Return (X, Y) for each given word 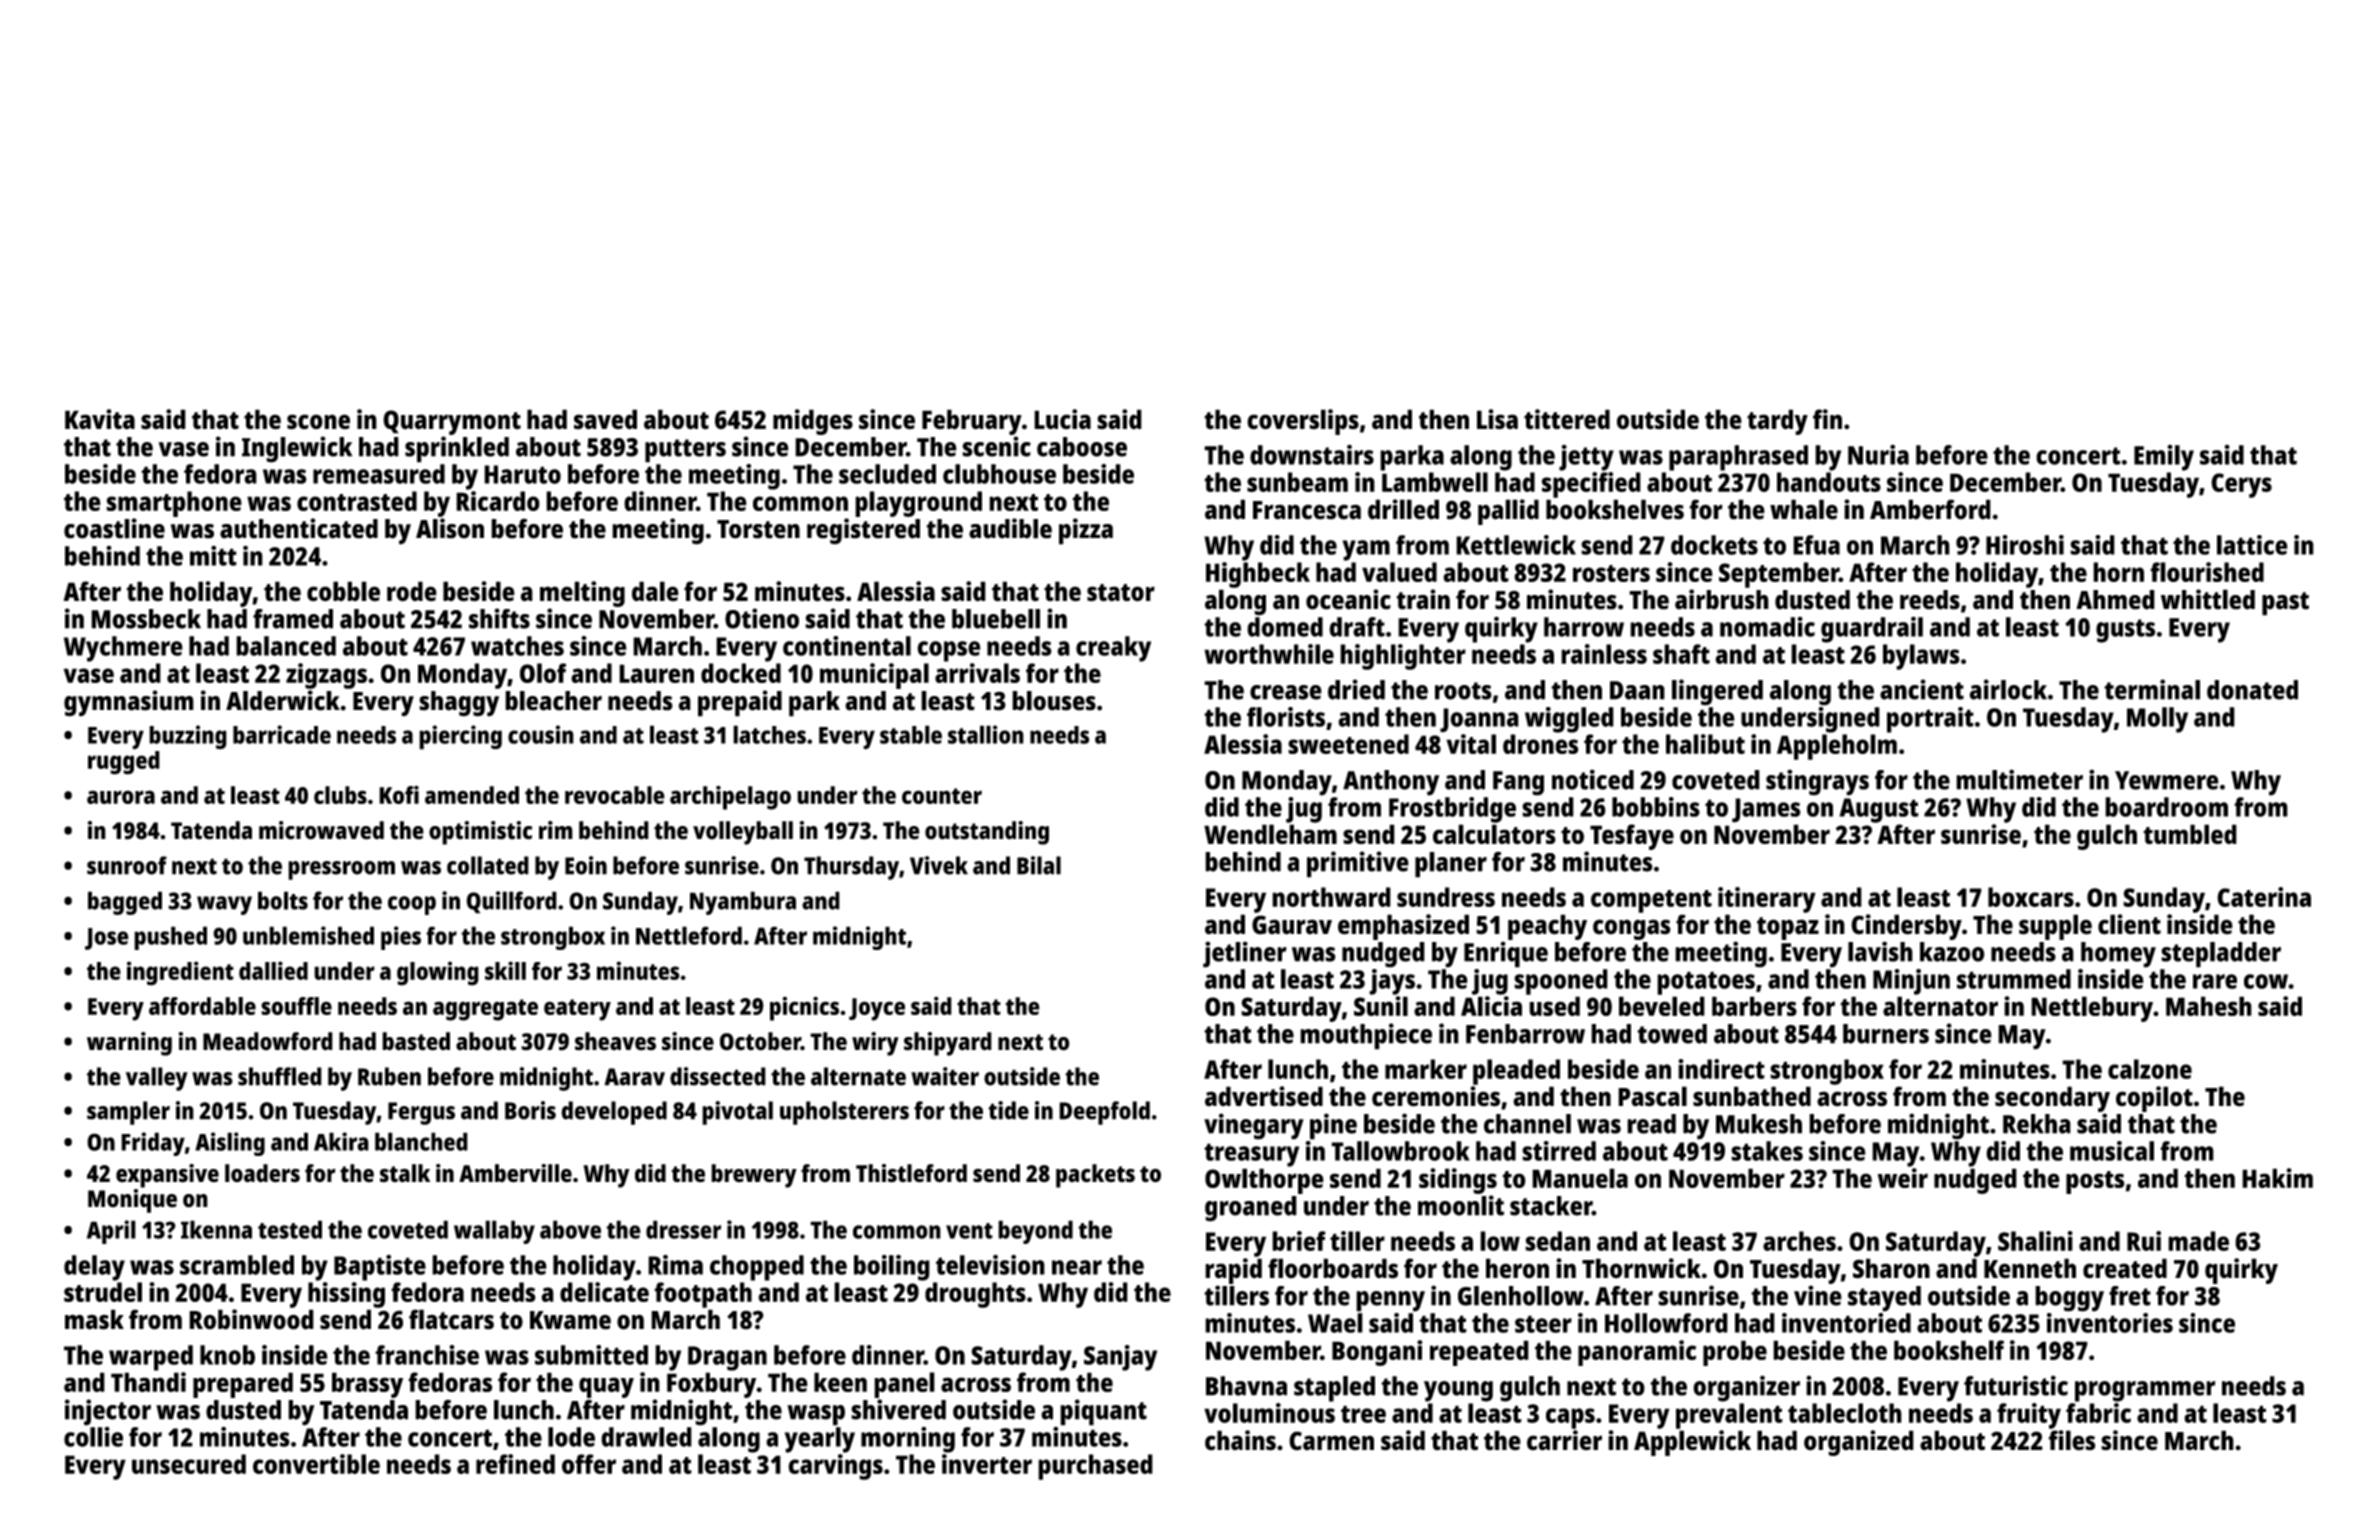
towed (1672, 1034)
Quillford (511, 902)
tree (1363, 1414)
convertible (316, 1464)
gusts (2125, 631)
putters (685, 451)
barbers (1754, 1006)
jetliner (1245, 954)
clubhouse (999, 474)
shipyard (948, 1044)
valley (157, 1079)
